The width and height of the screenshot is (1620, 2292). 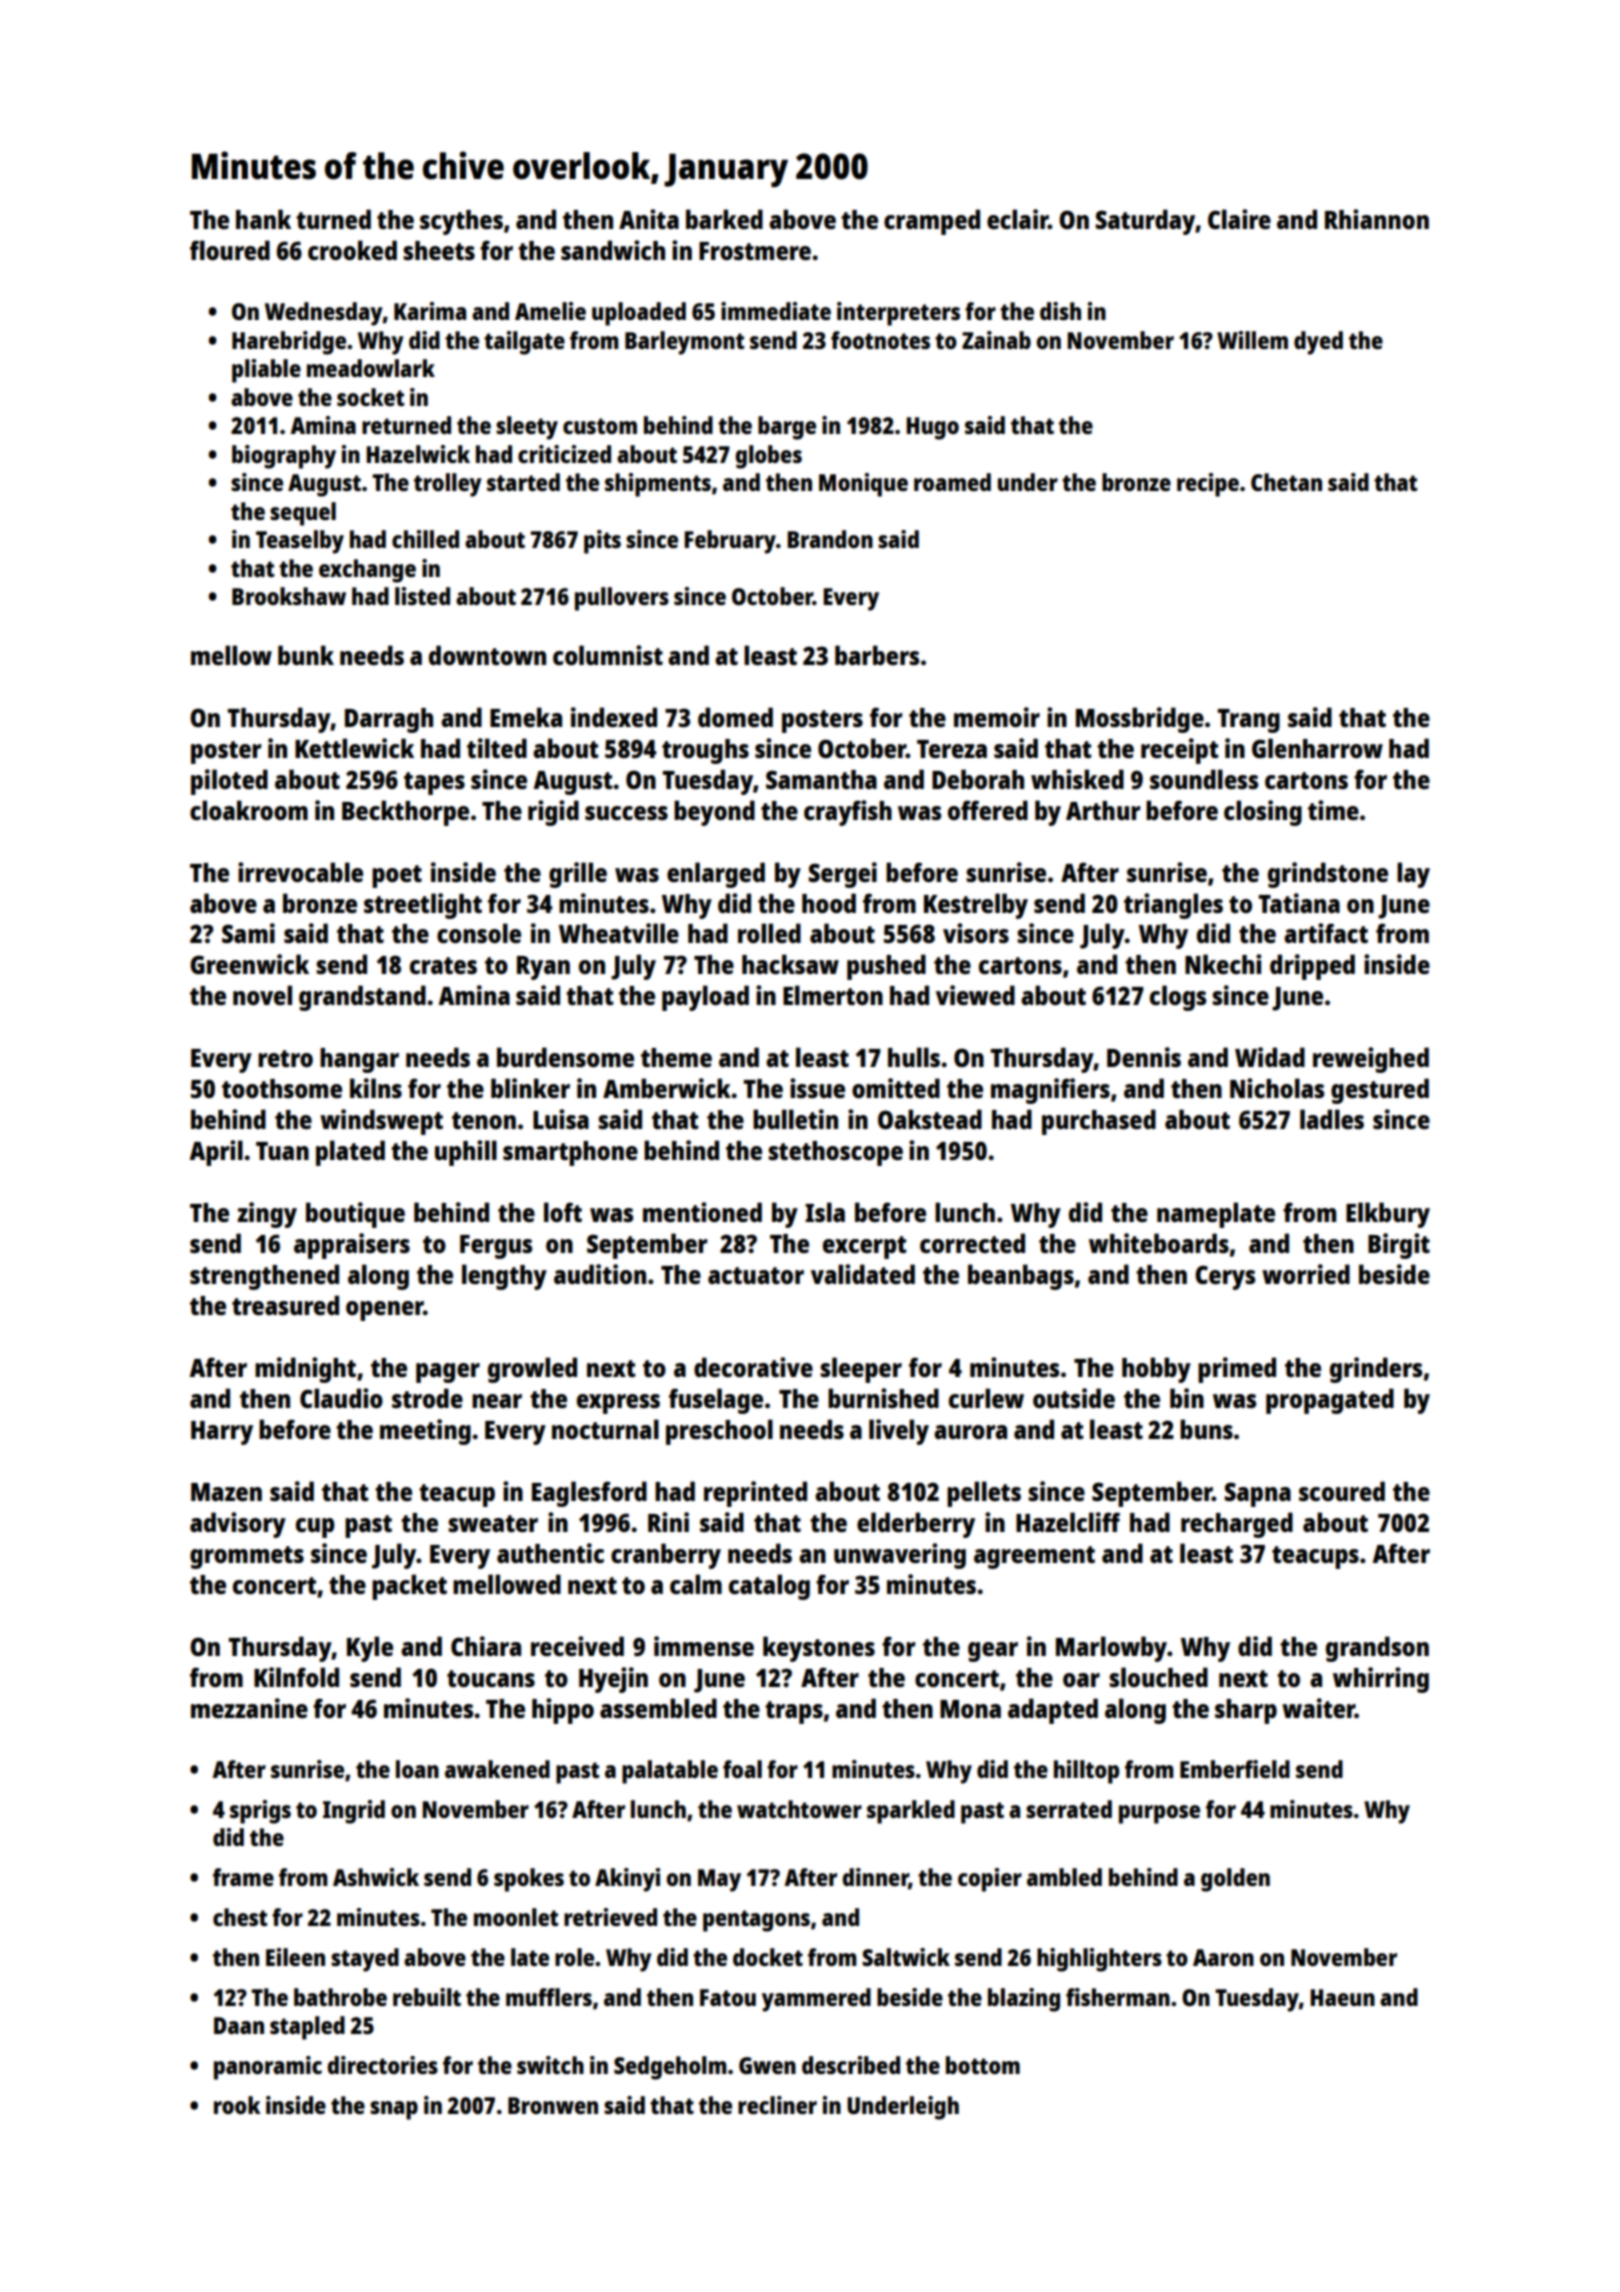 What do you see at coordinates (983, 2065) in the screenshot?
I see `bottom` at bounding box center [983, 2065].
